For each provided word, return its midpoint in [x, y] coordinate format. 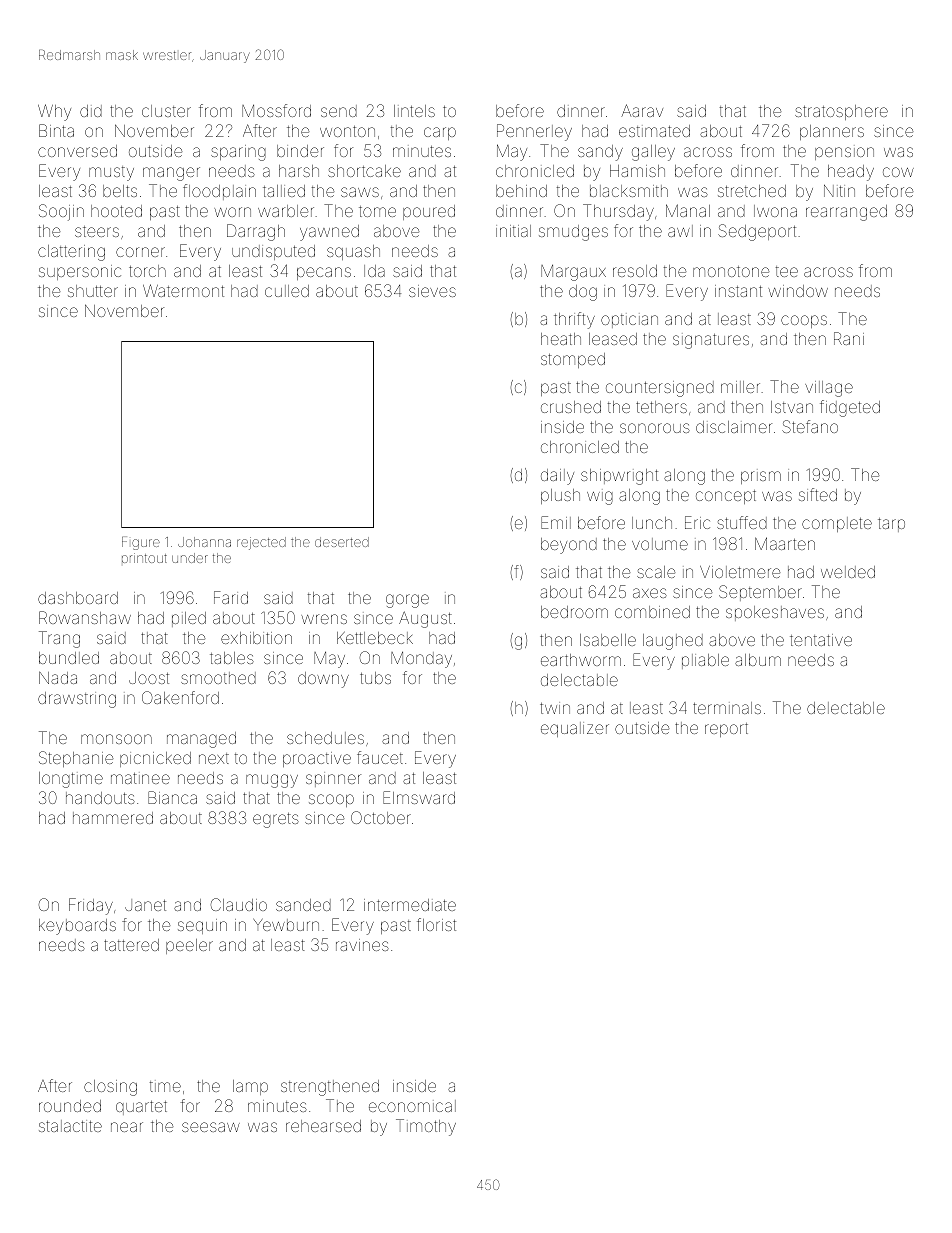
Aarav [642, 110]
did [91, 111]
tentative [821, 640]
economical [412, 1106]
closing [110, 1088]
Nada [58, 678]
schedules [325, 738]
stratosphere [841, 112]
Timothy [426, 1127]
